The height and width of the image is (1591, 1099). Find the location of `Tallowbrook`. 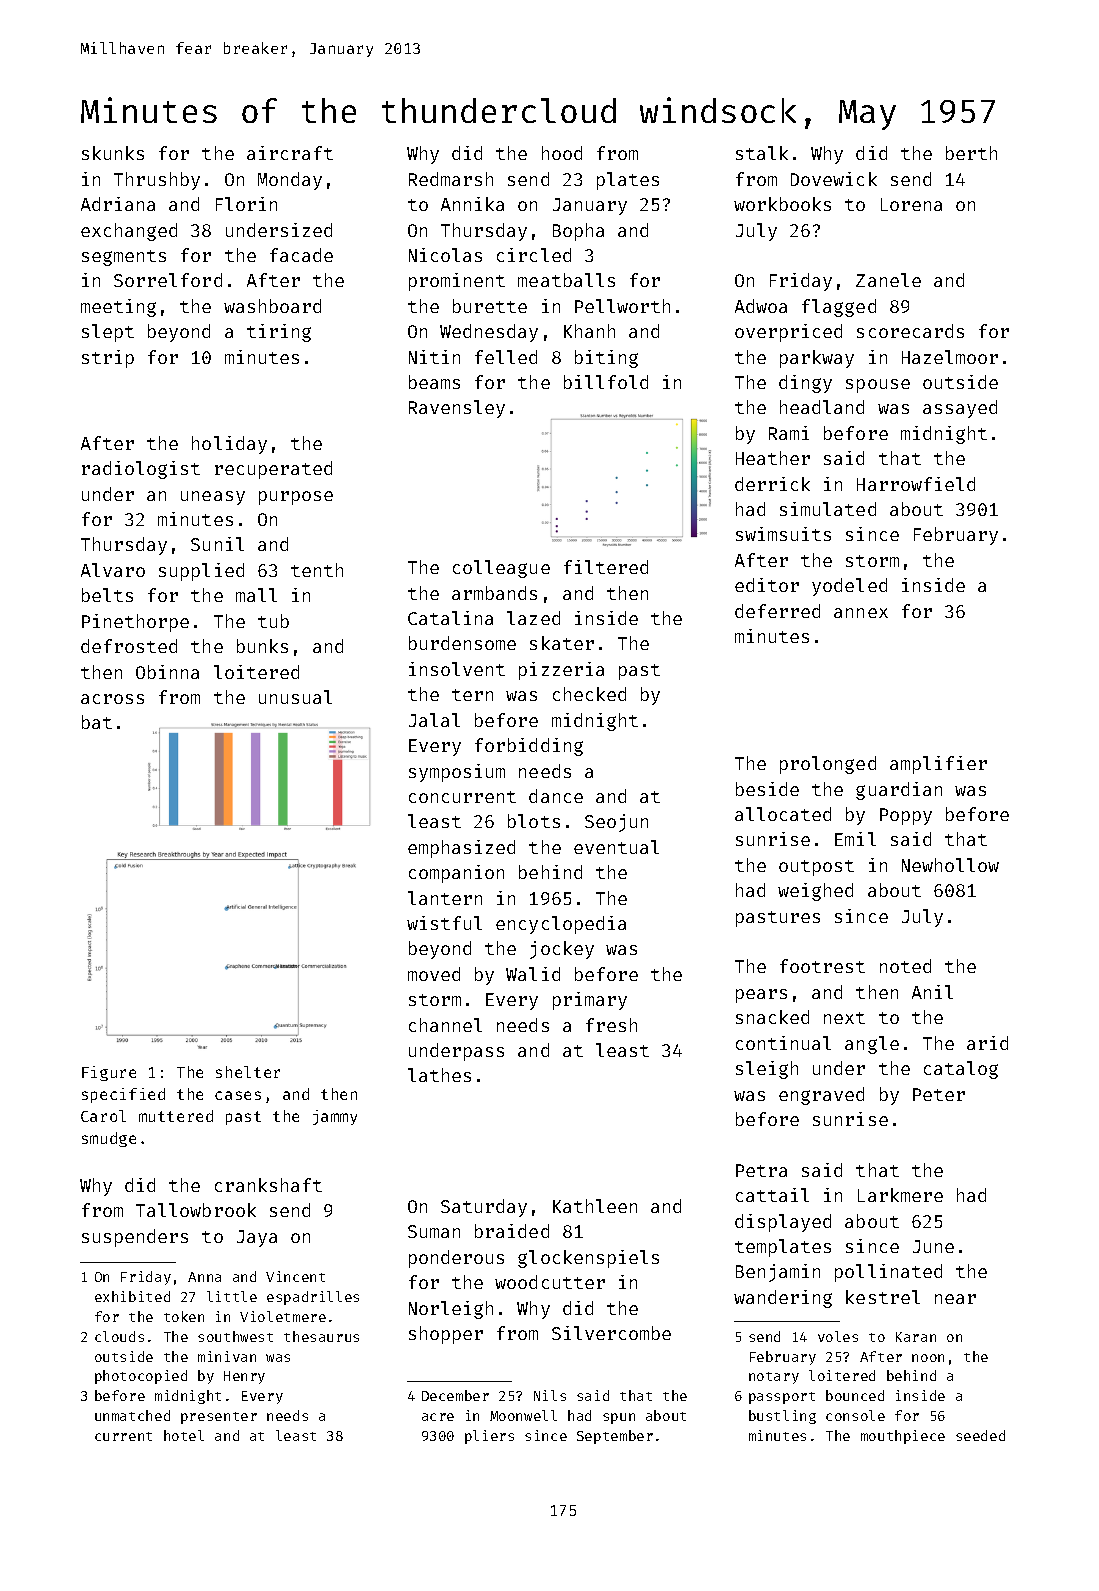

Tallowbrook is located at coordinates (196, 1210).
